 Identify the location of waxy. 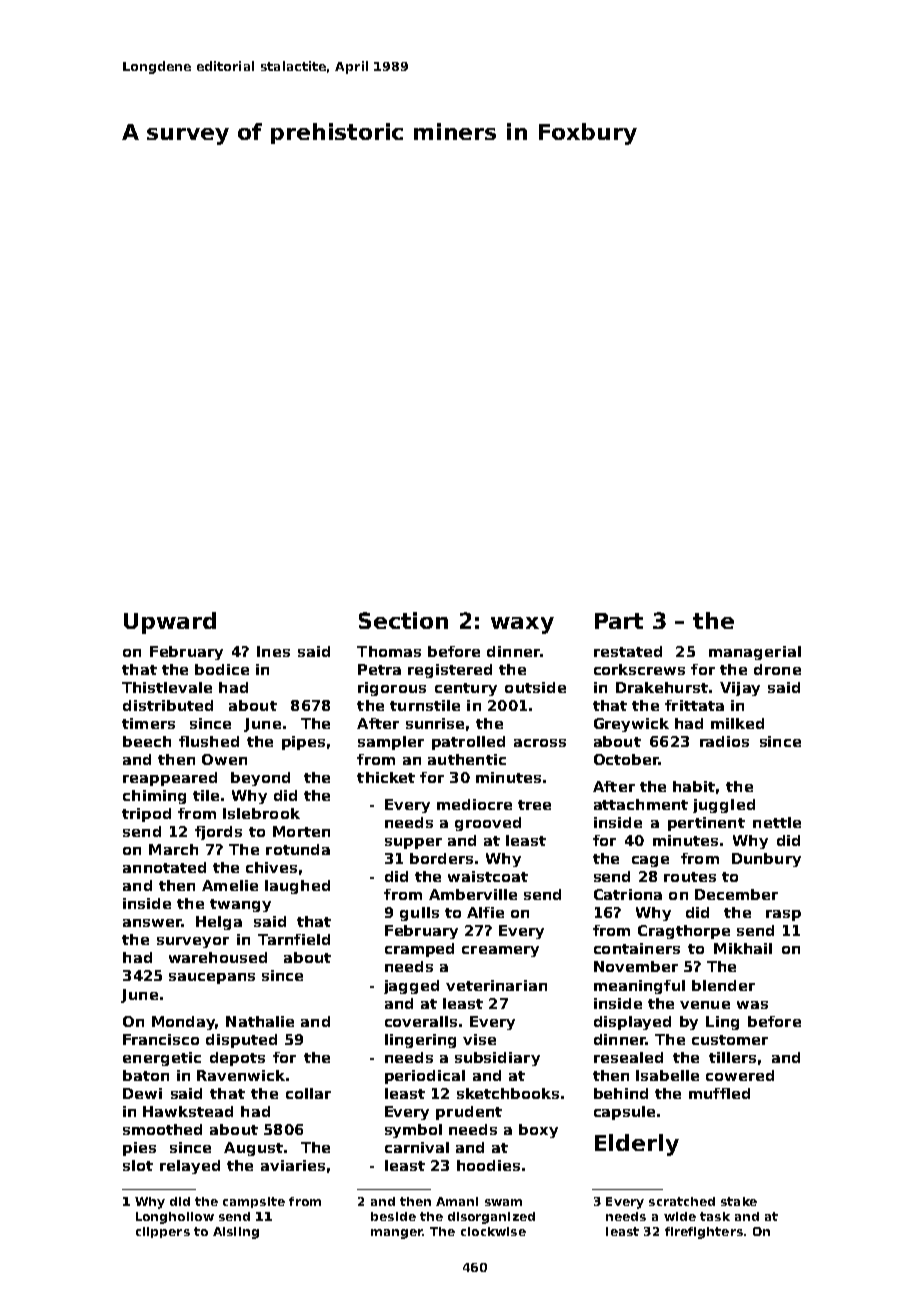
(522, 625).
